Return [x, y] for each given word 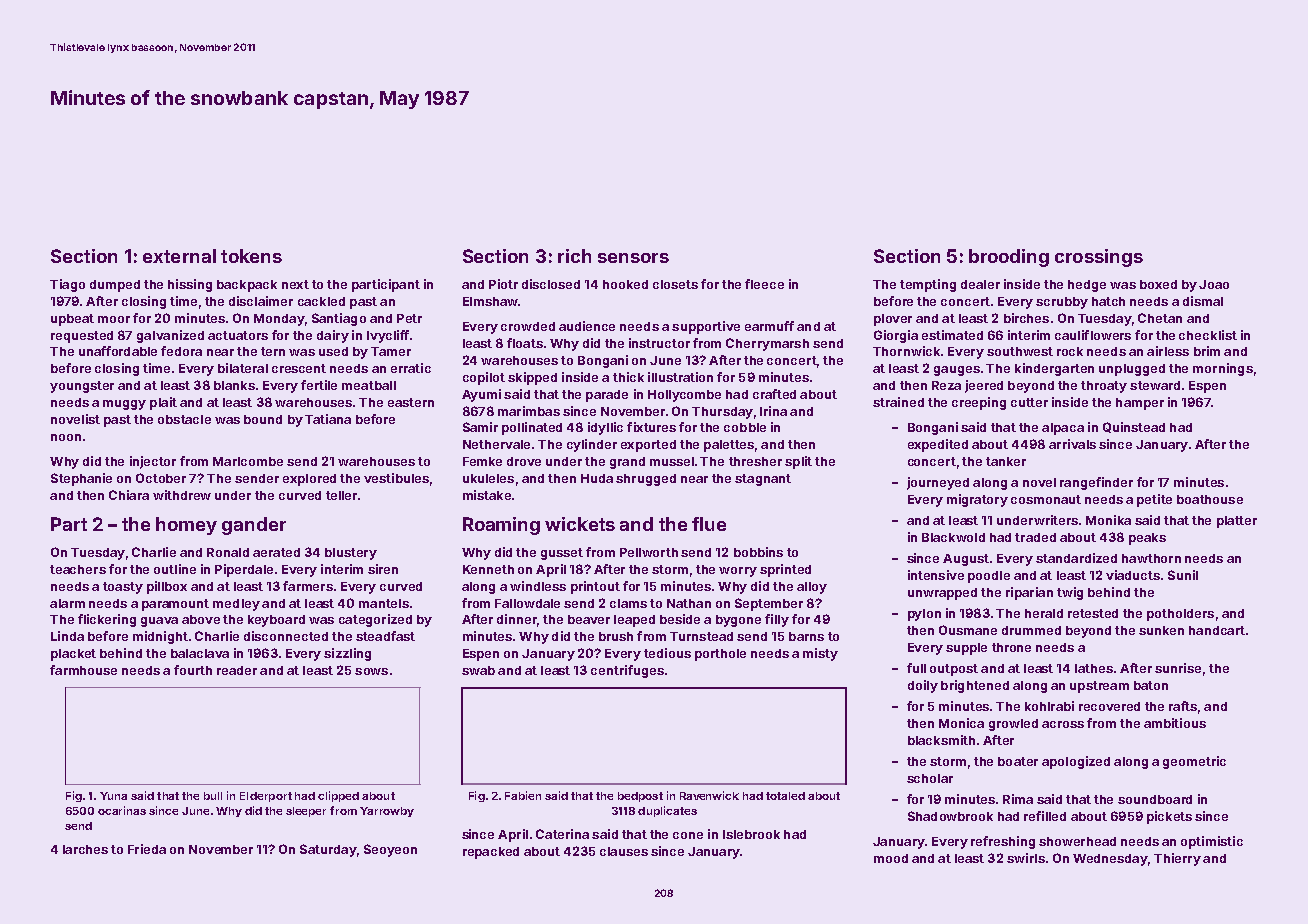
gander [254, 526]
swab [478, 670]
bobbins [758, 552]
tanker [1006, 461]
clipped [338, 796]
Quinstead [1134, 427]
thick [628, 377]
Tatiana [328, 419]
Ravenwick [709, 795]
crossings [1099, 258]
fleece [764, 284]
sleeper [306, 812]
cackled [321, 301]
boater [1018, 761]
